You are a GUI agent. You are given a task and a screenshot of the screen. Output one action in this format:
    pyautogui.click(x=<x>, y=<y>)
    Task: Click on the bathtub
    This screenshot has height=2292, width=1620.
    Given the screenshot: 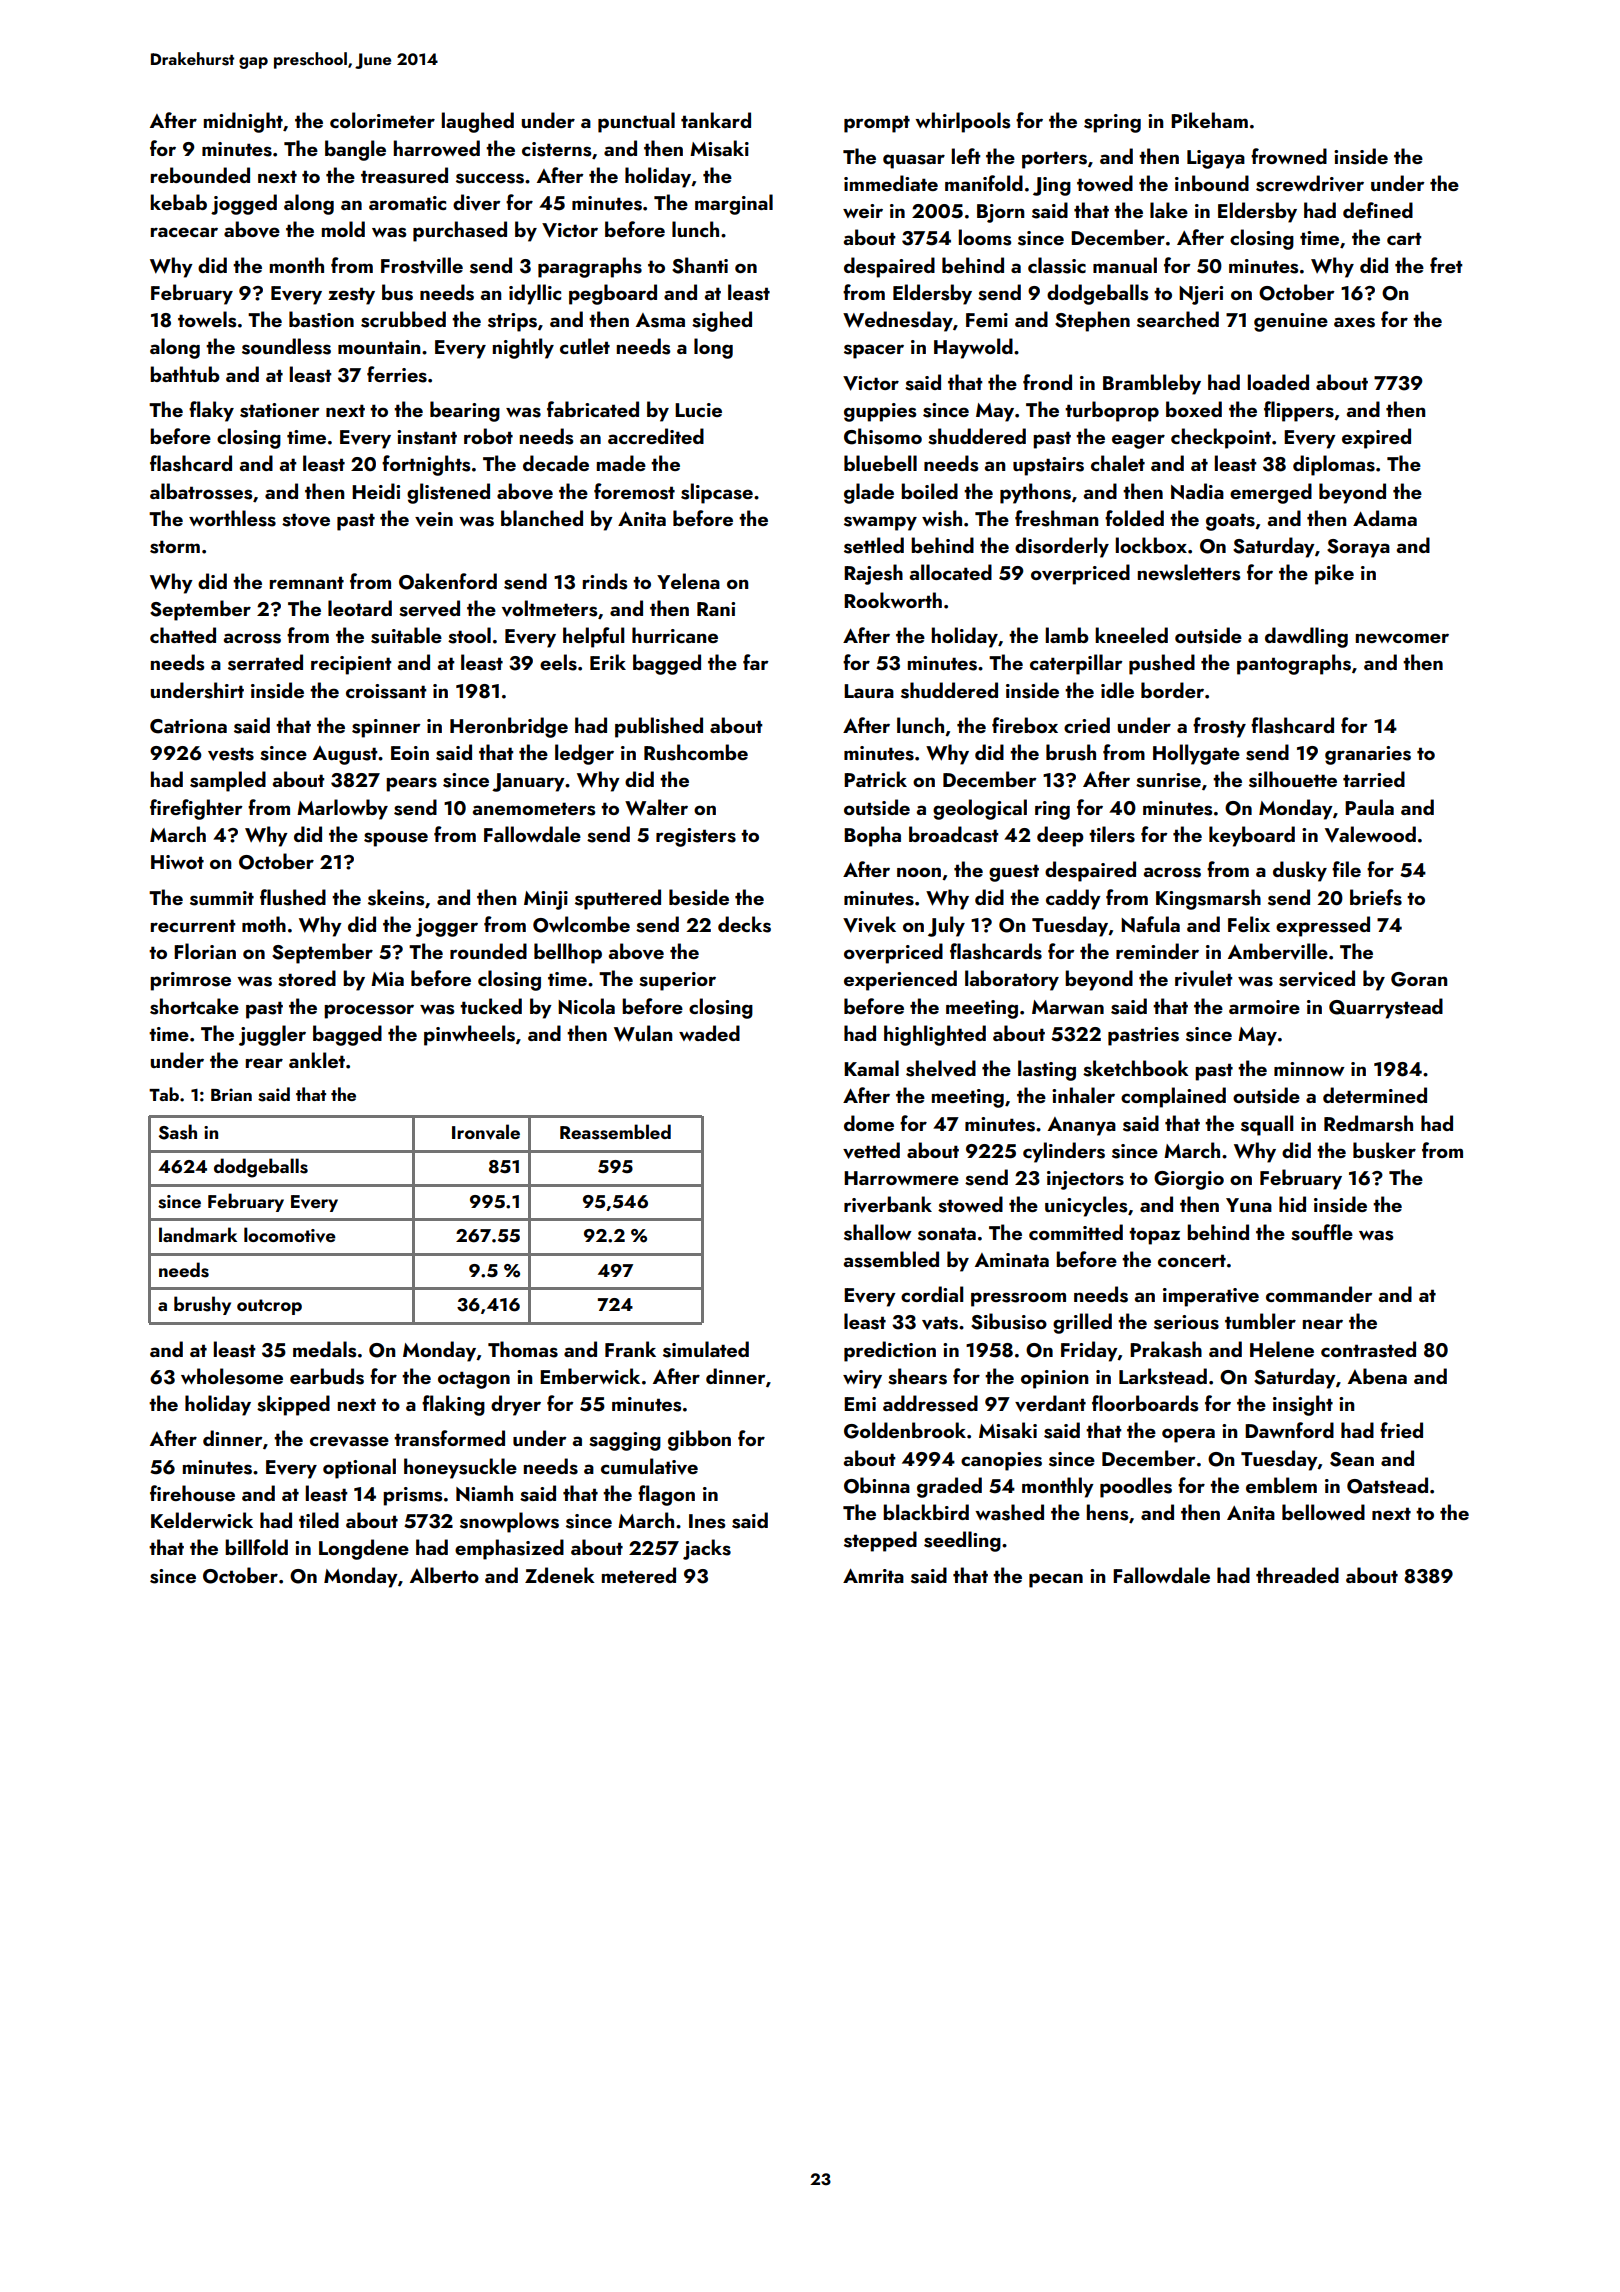 What is the action you would take?
    pyautogui.click(x=185, y=374)
